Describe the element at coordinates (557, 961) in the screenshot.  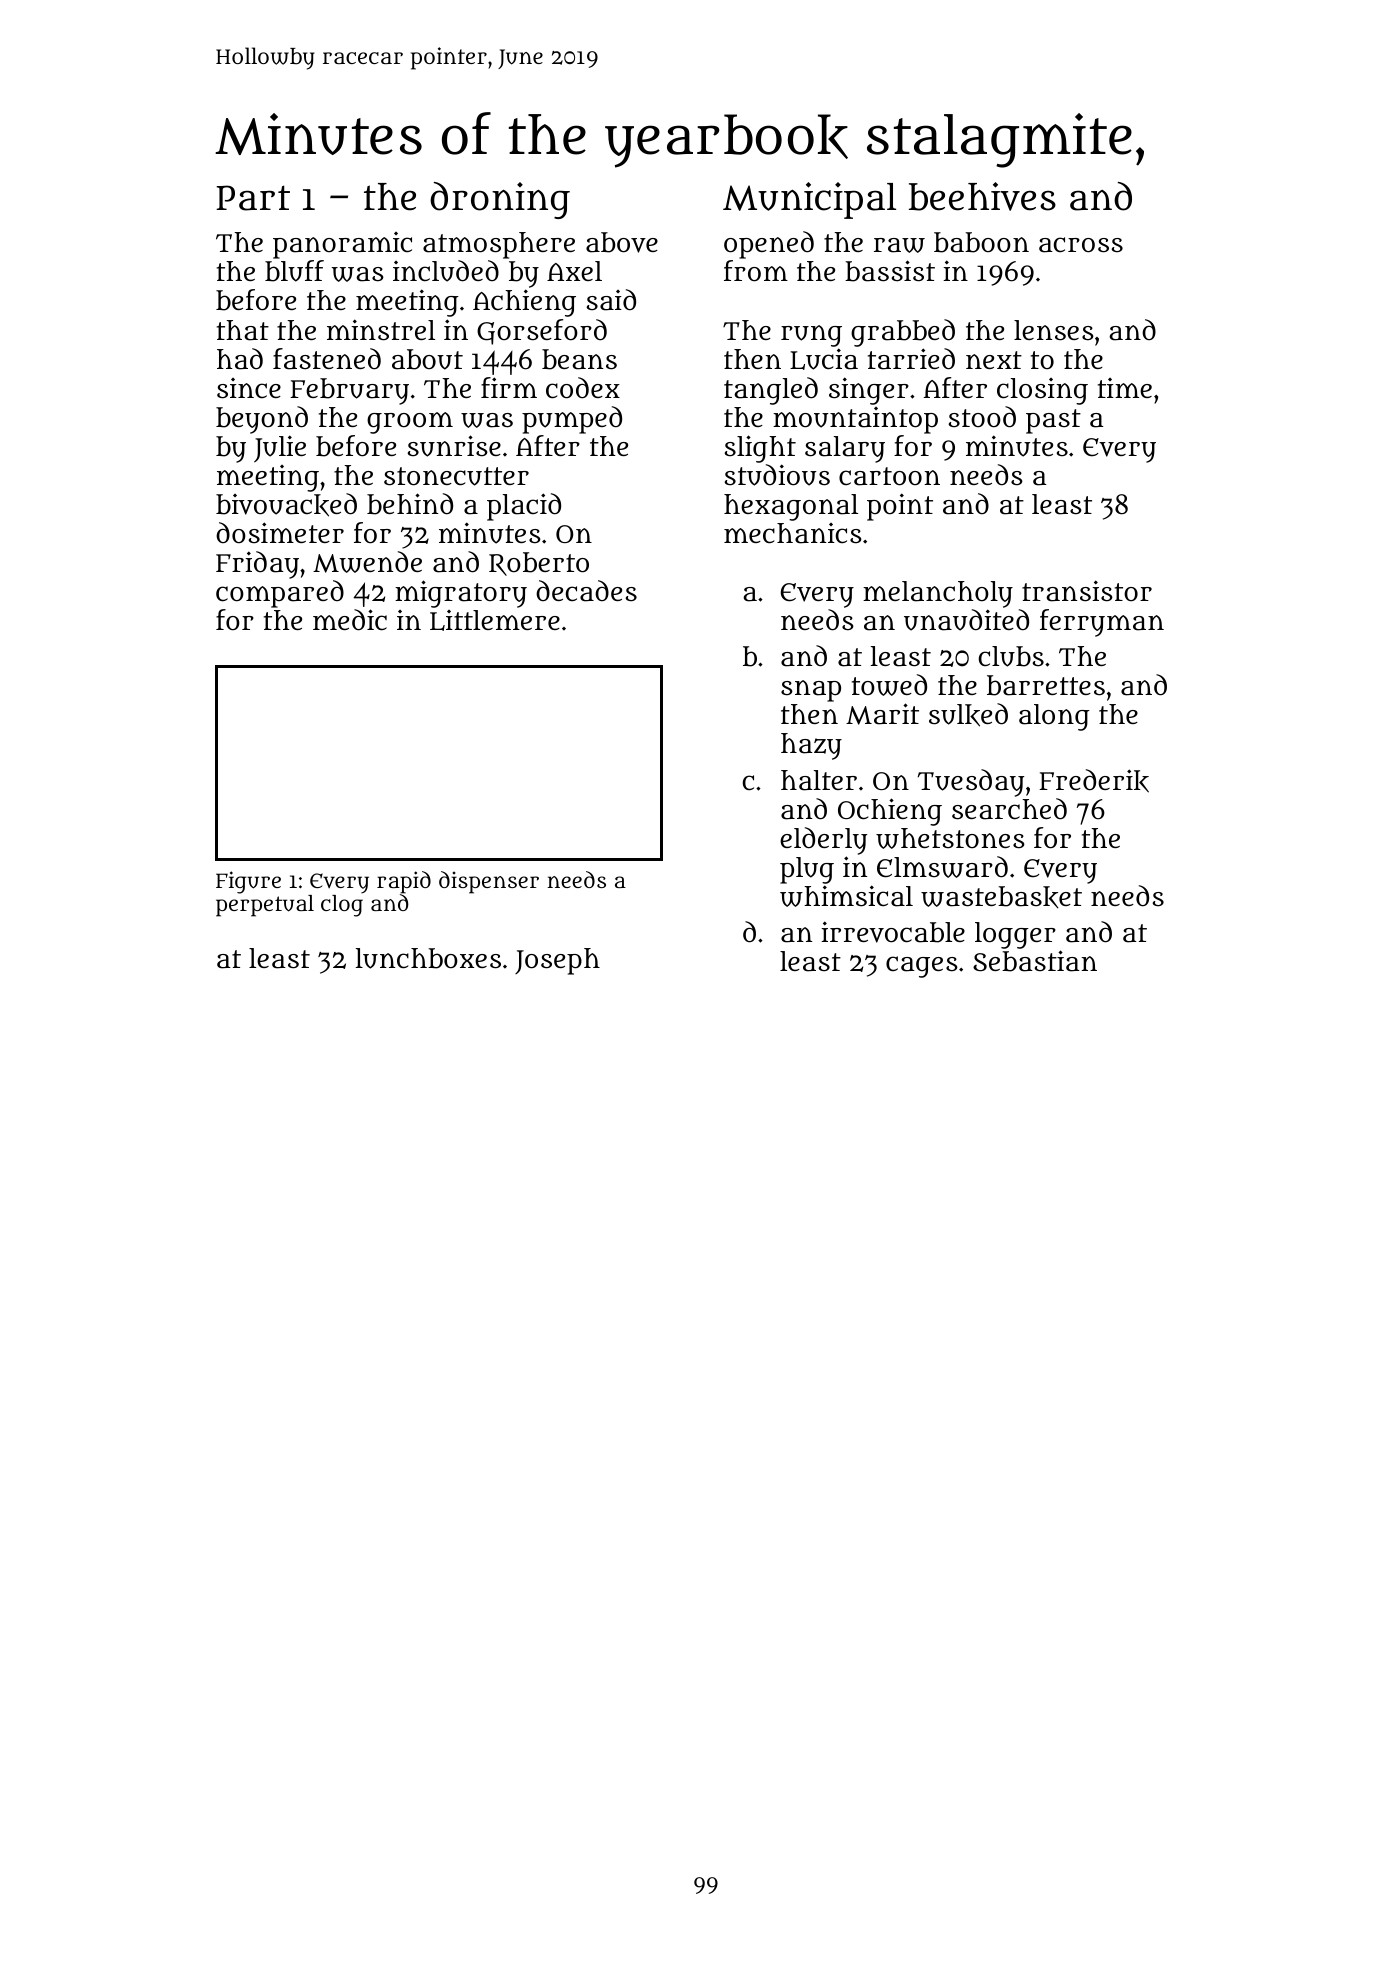
I see `Joseph` at that location.
